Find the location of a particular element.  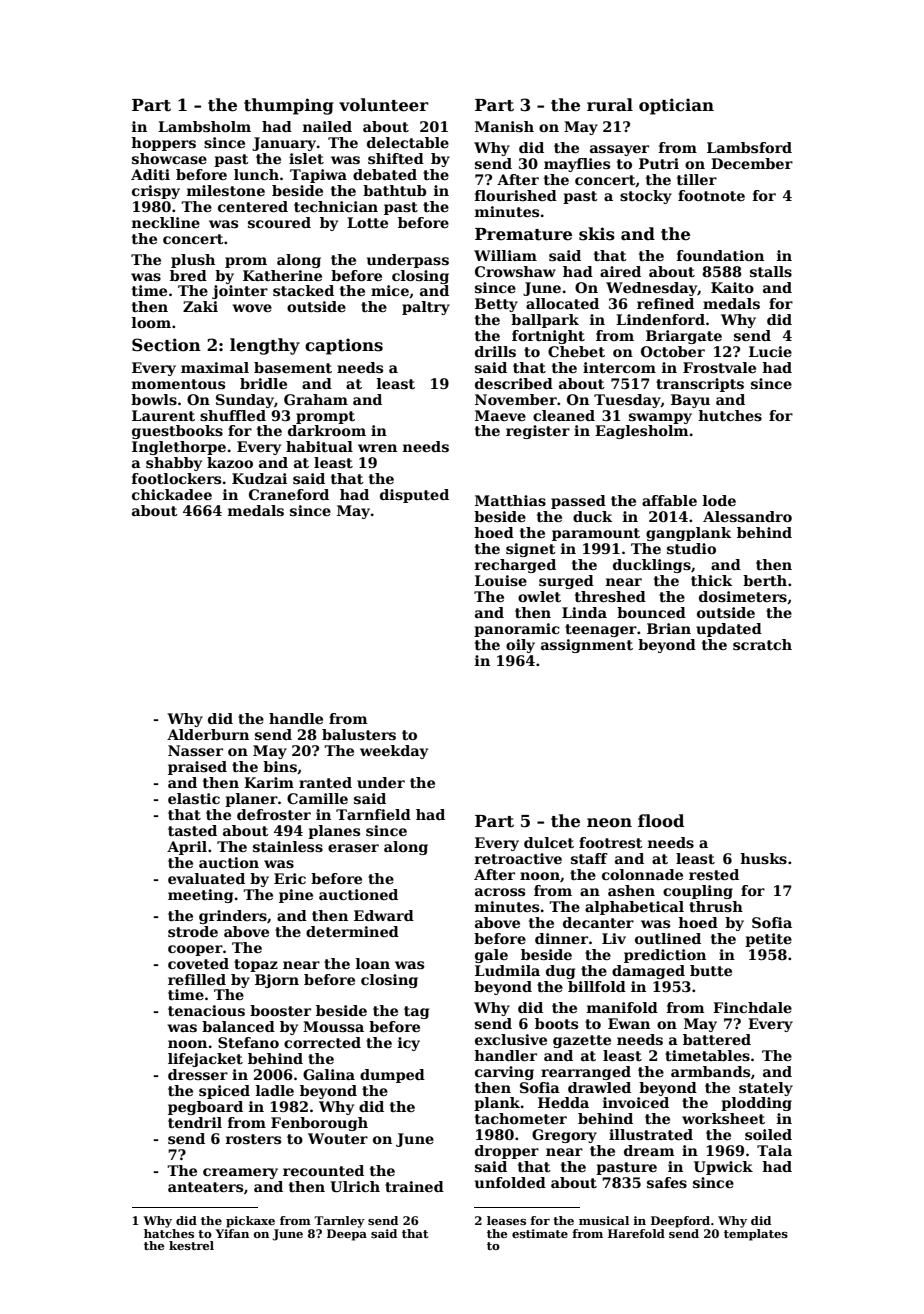

disputed is located at coordinates (414, 496).
